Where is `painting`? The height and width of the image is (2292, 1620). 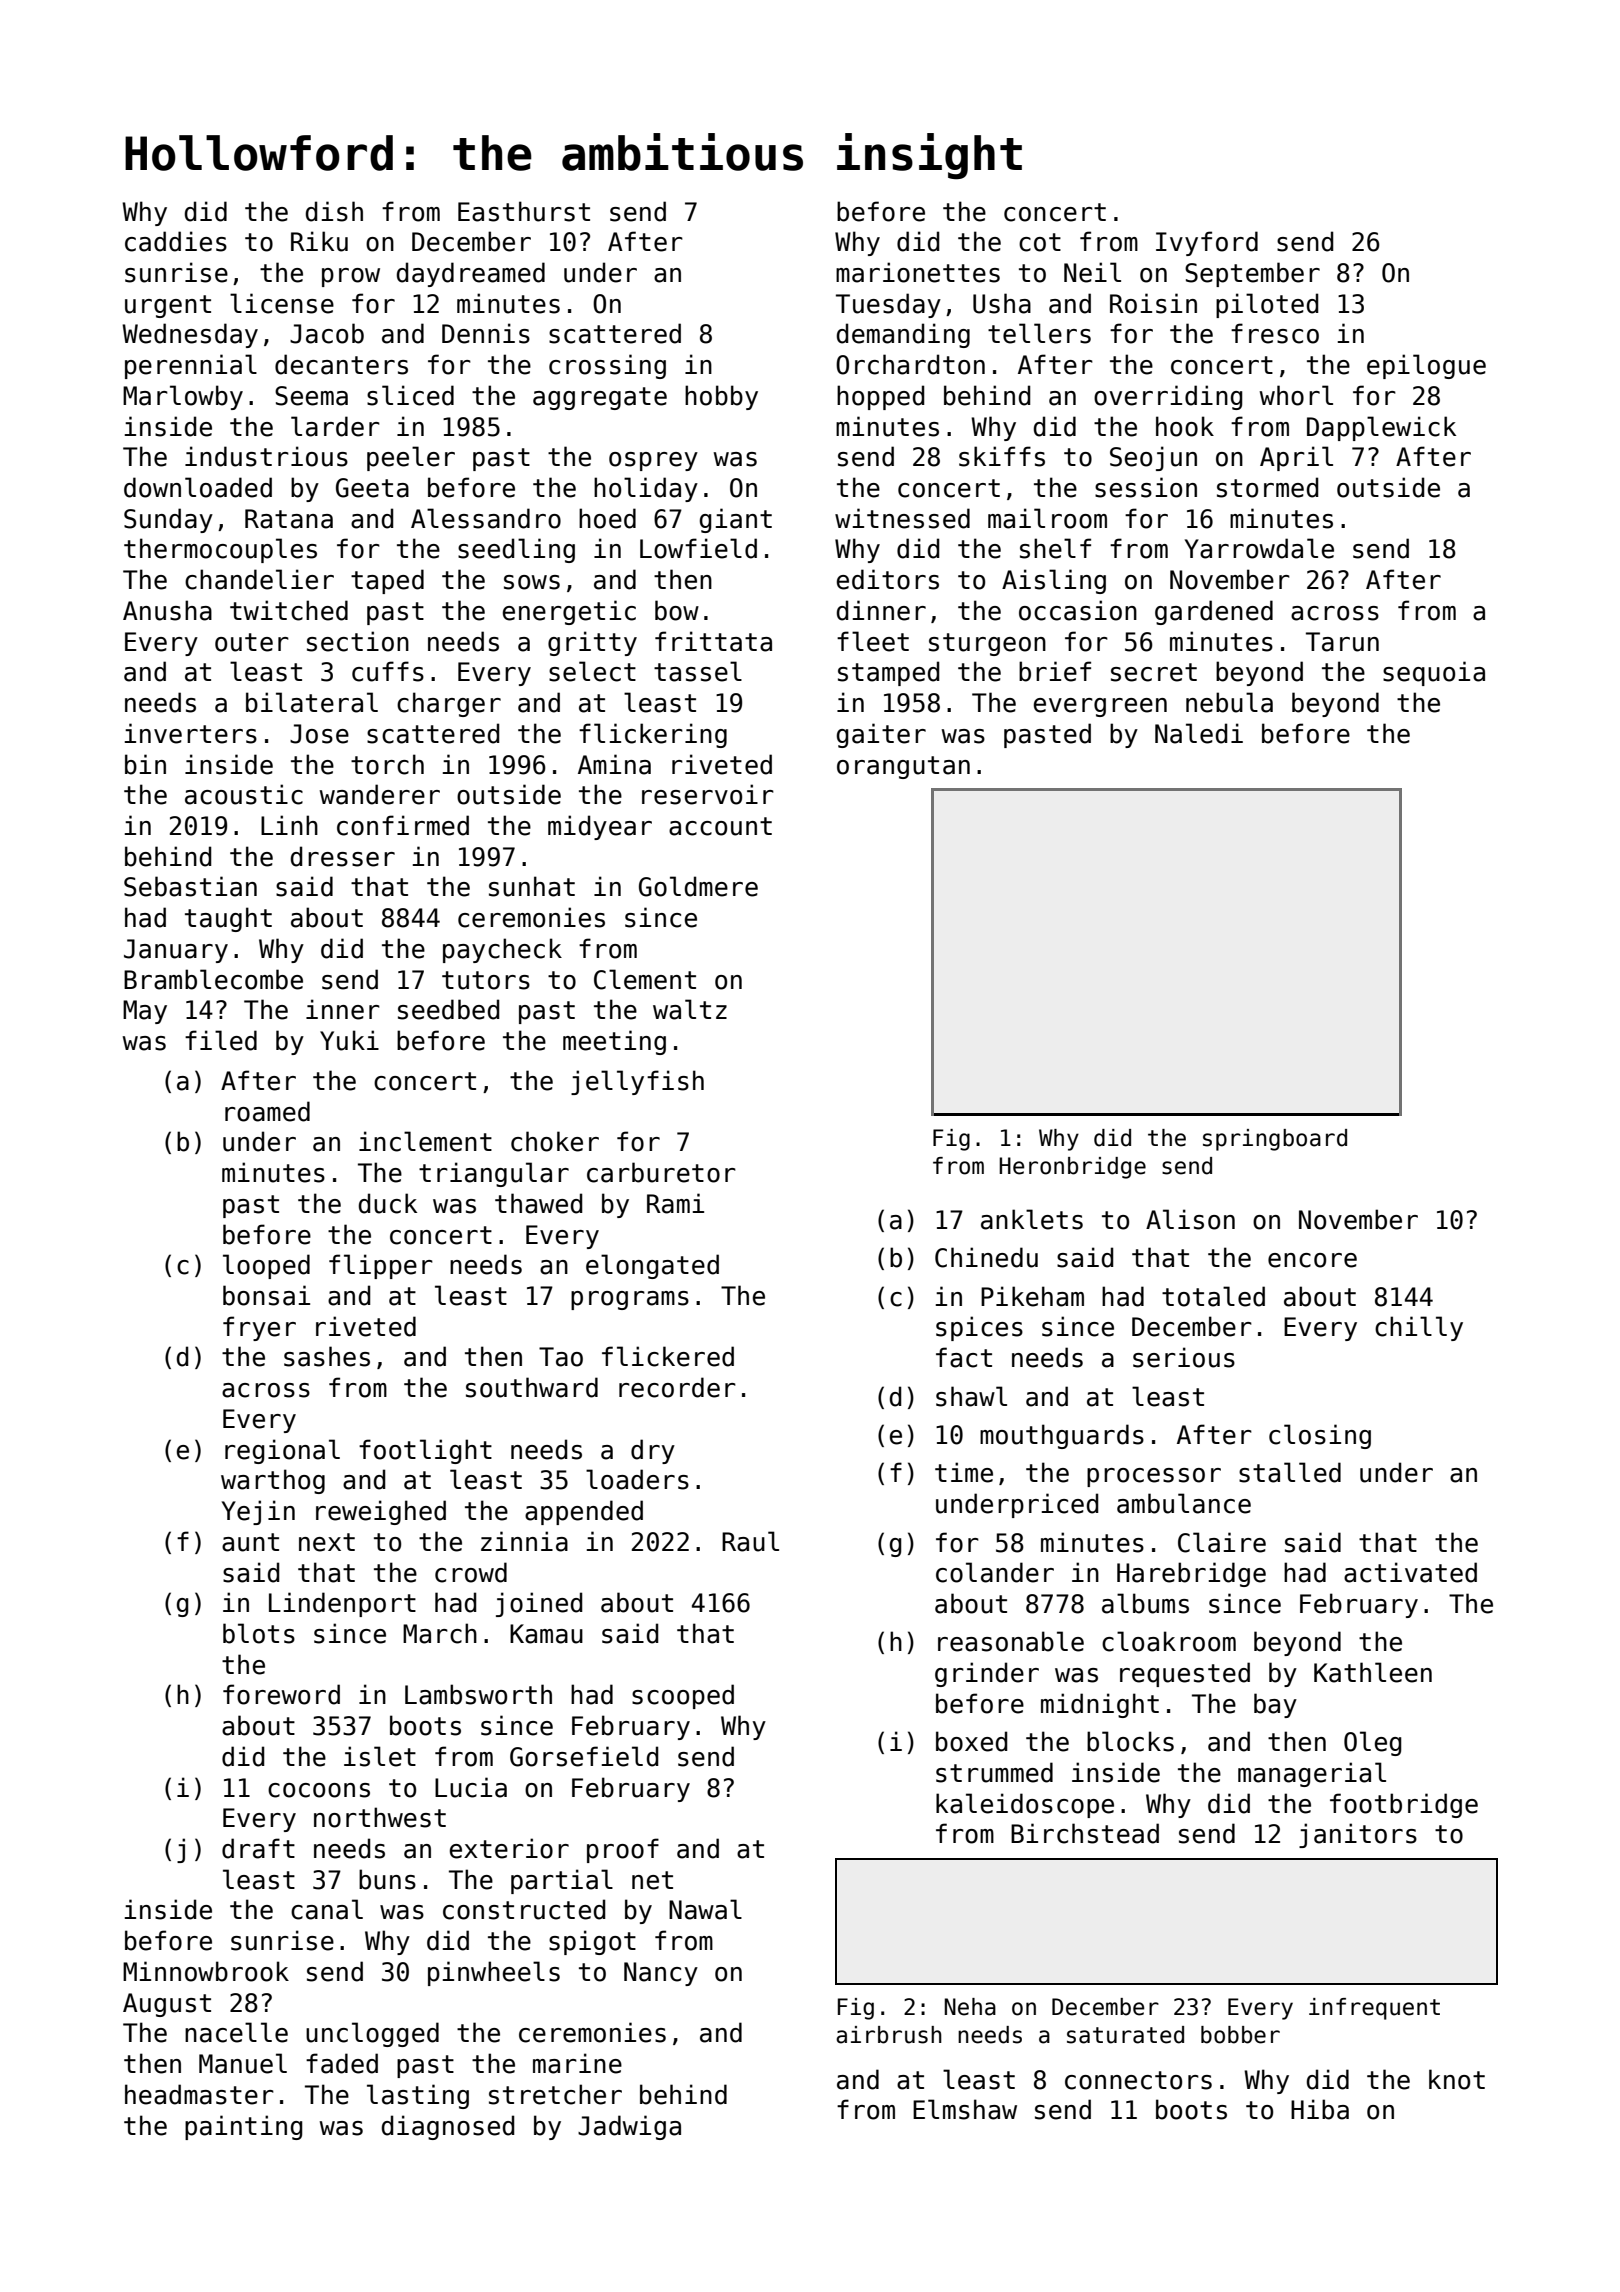
painting is located at coordinates (243, 2127).
